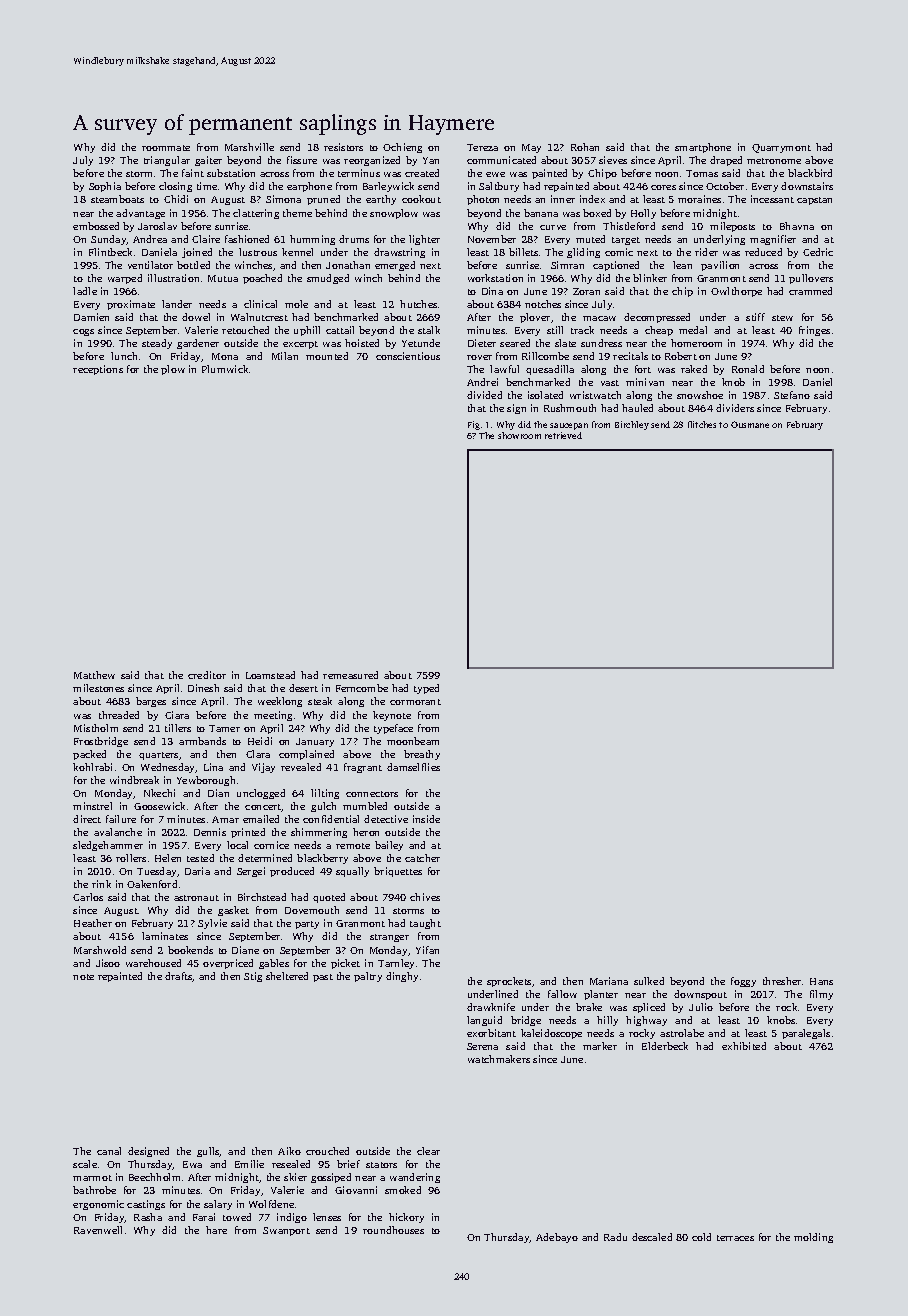 This image has width=908, height=1316. What do you see at coordinates (659, 331) in the image?
I see `cheap` at bounding box center [659, 331].
